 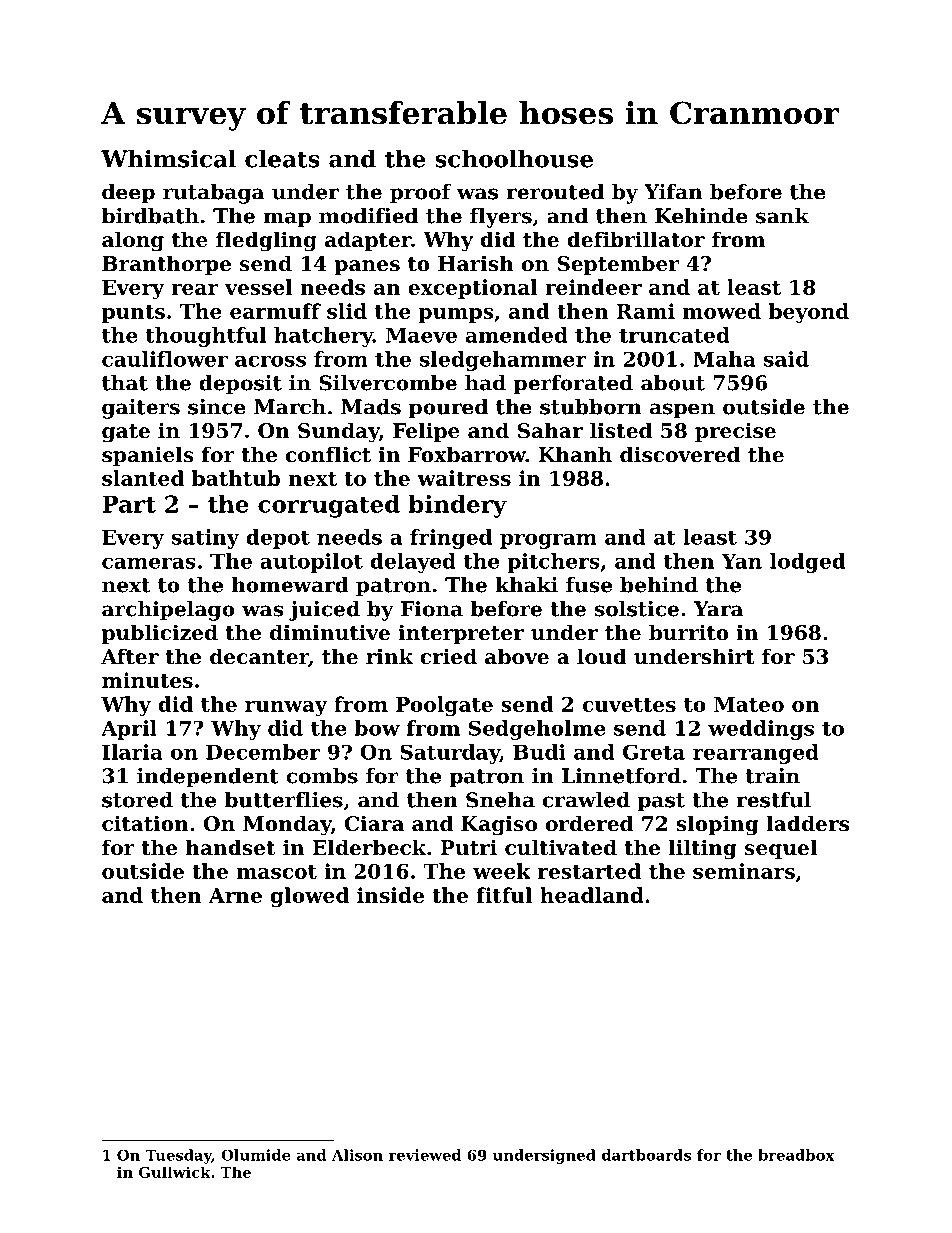 I want to click on reviewed, so click(x=425, y=1155).
